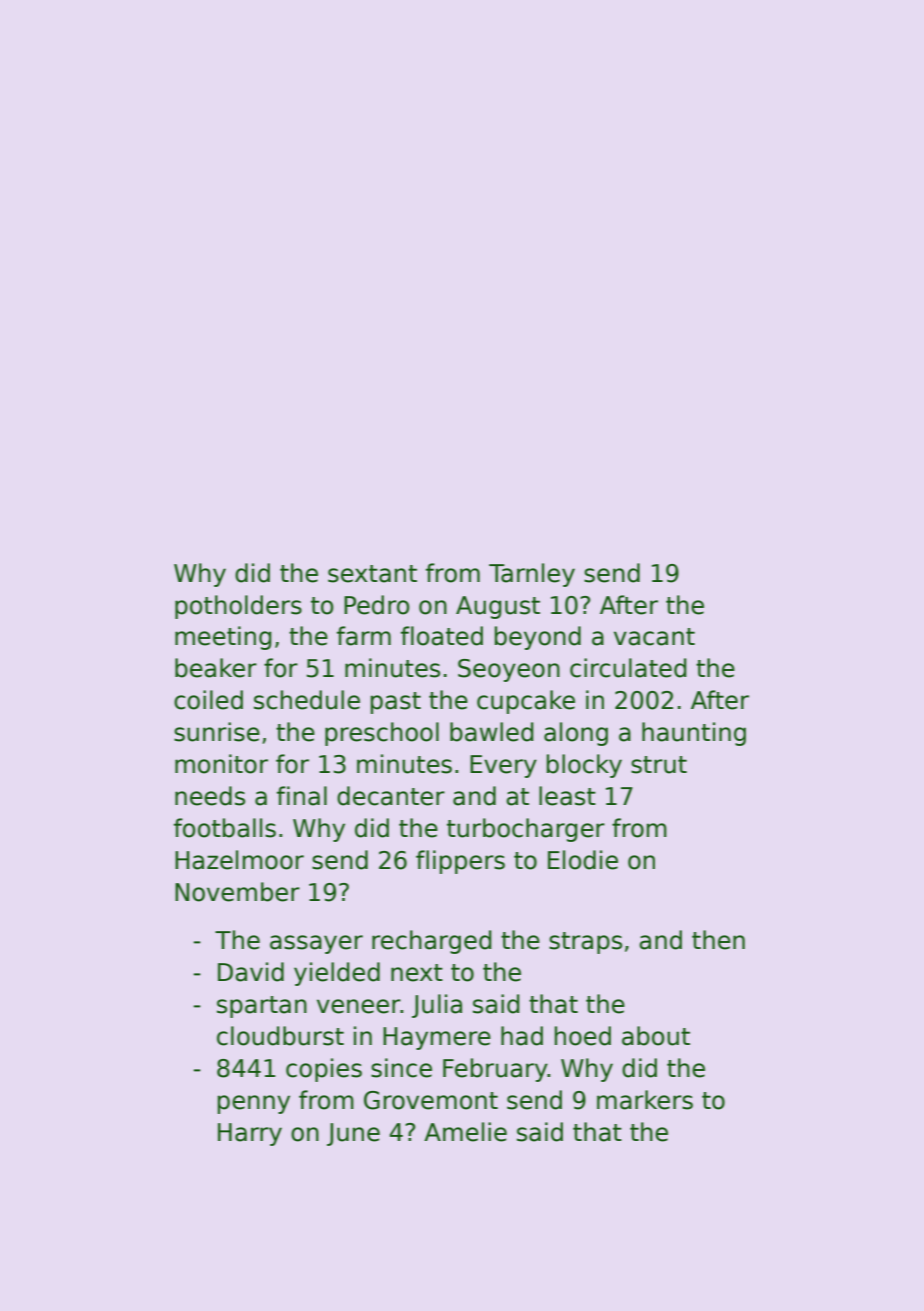  What do you see at coordinates (442, 636) in the image?
I see `floated` at bounding box center [442, 636].
